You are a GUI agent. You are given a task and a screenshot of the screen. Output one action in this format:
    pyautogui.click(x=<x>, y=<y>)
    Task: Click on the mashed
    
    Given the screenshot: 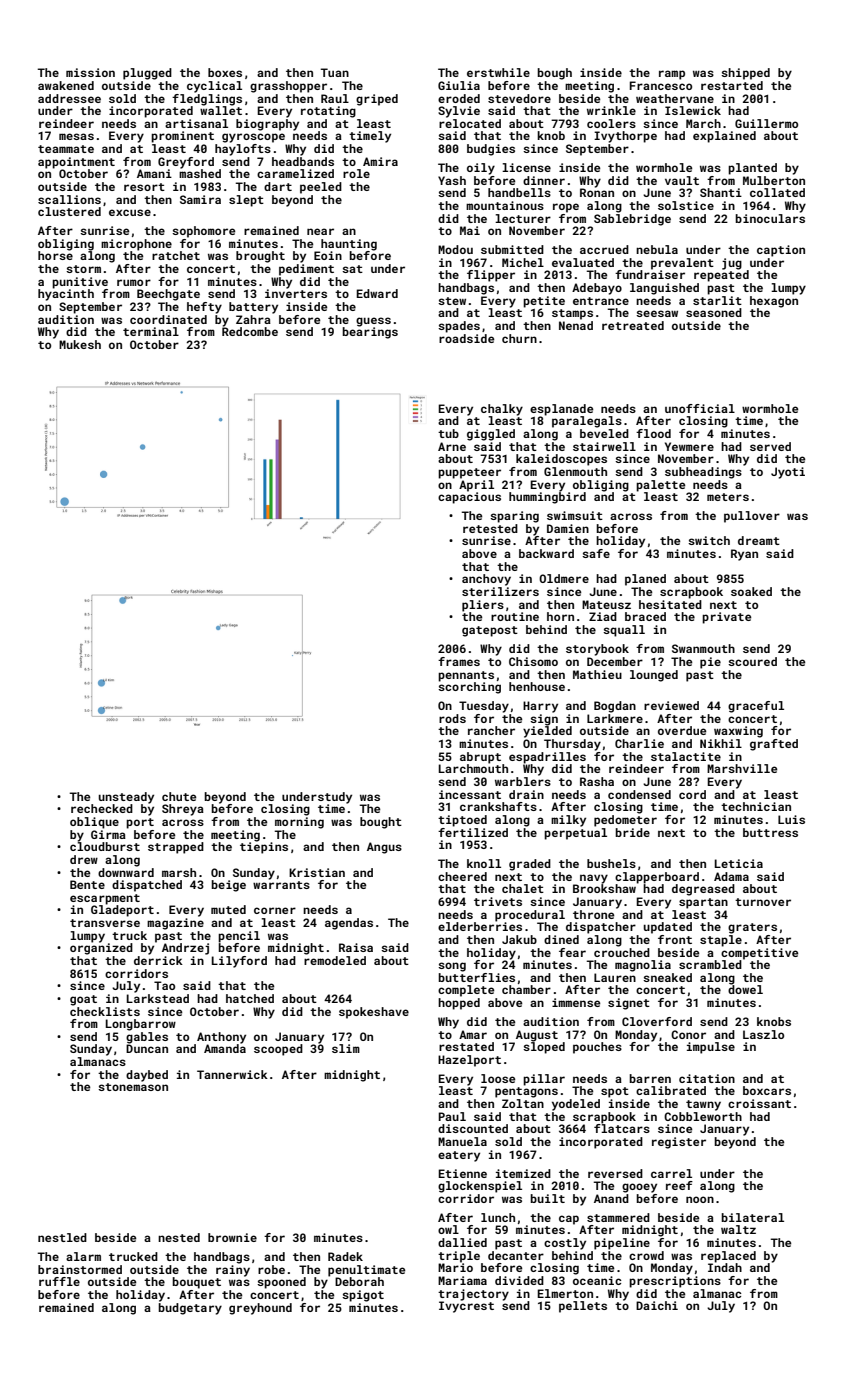 What is the action you would take?
    pyautogui.click(x=200, y=173)
